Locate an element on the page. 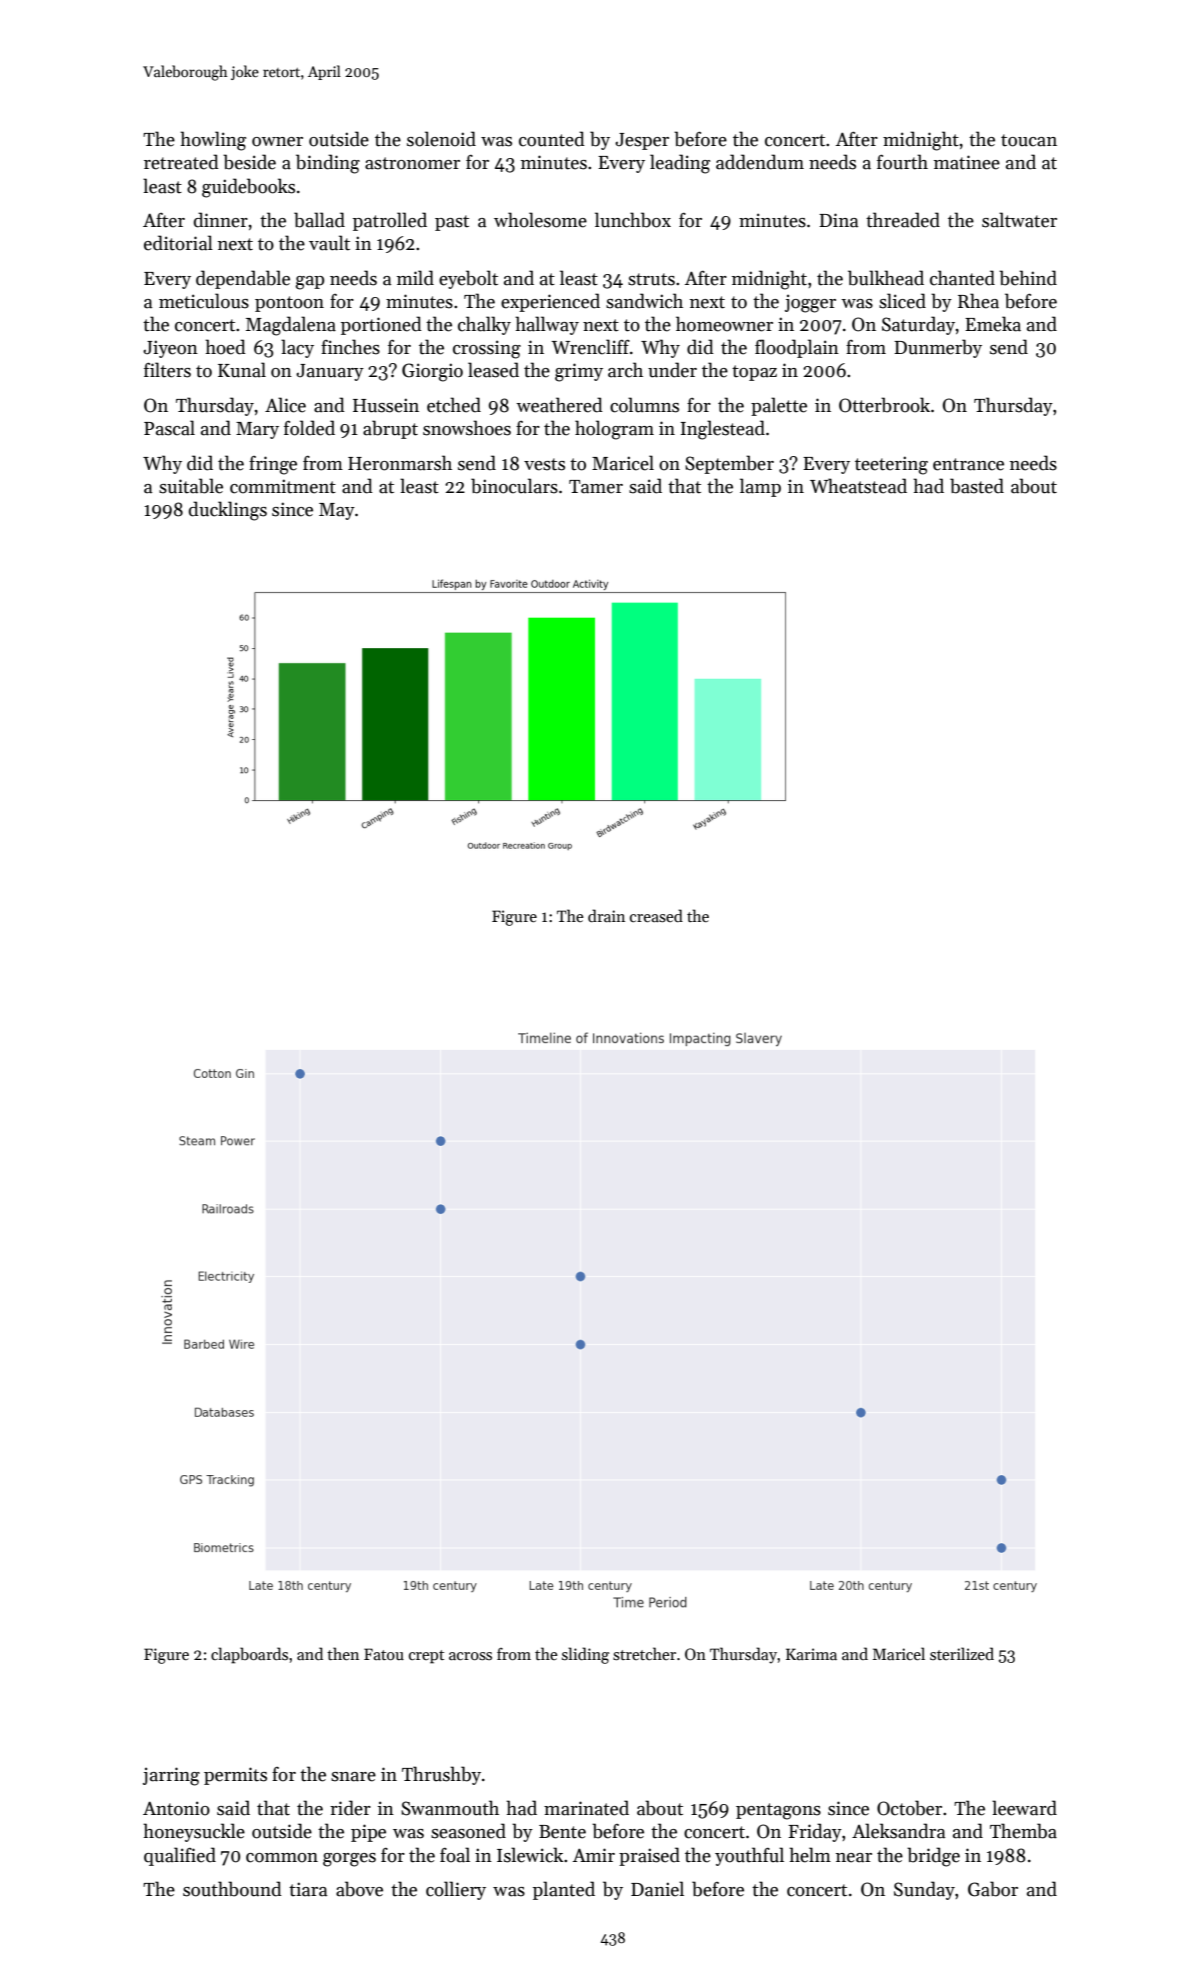 Image resolution: width=1201 pixels, height=1978 pixels. creased is located at coordinates (656, 916).
